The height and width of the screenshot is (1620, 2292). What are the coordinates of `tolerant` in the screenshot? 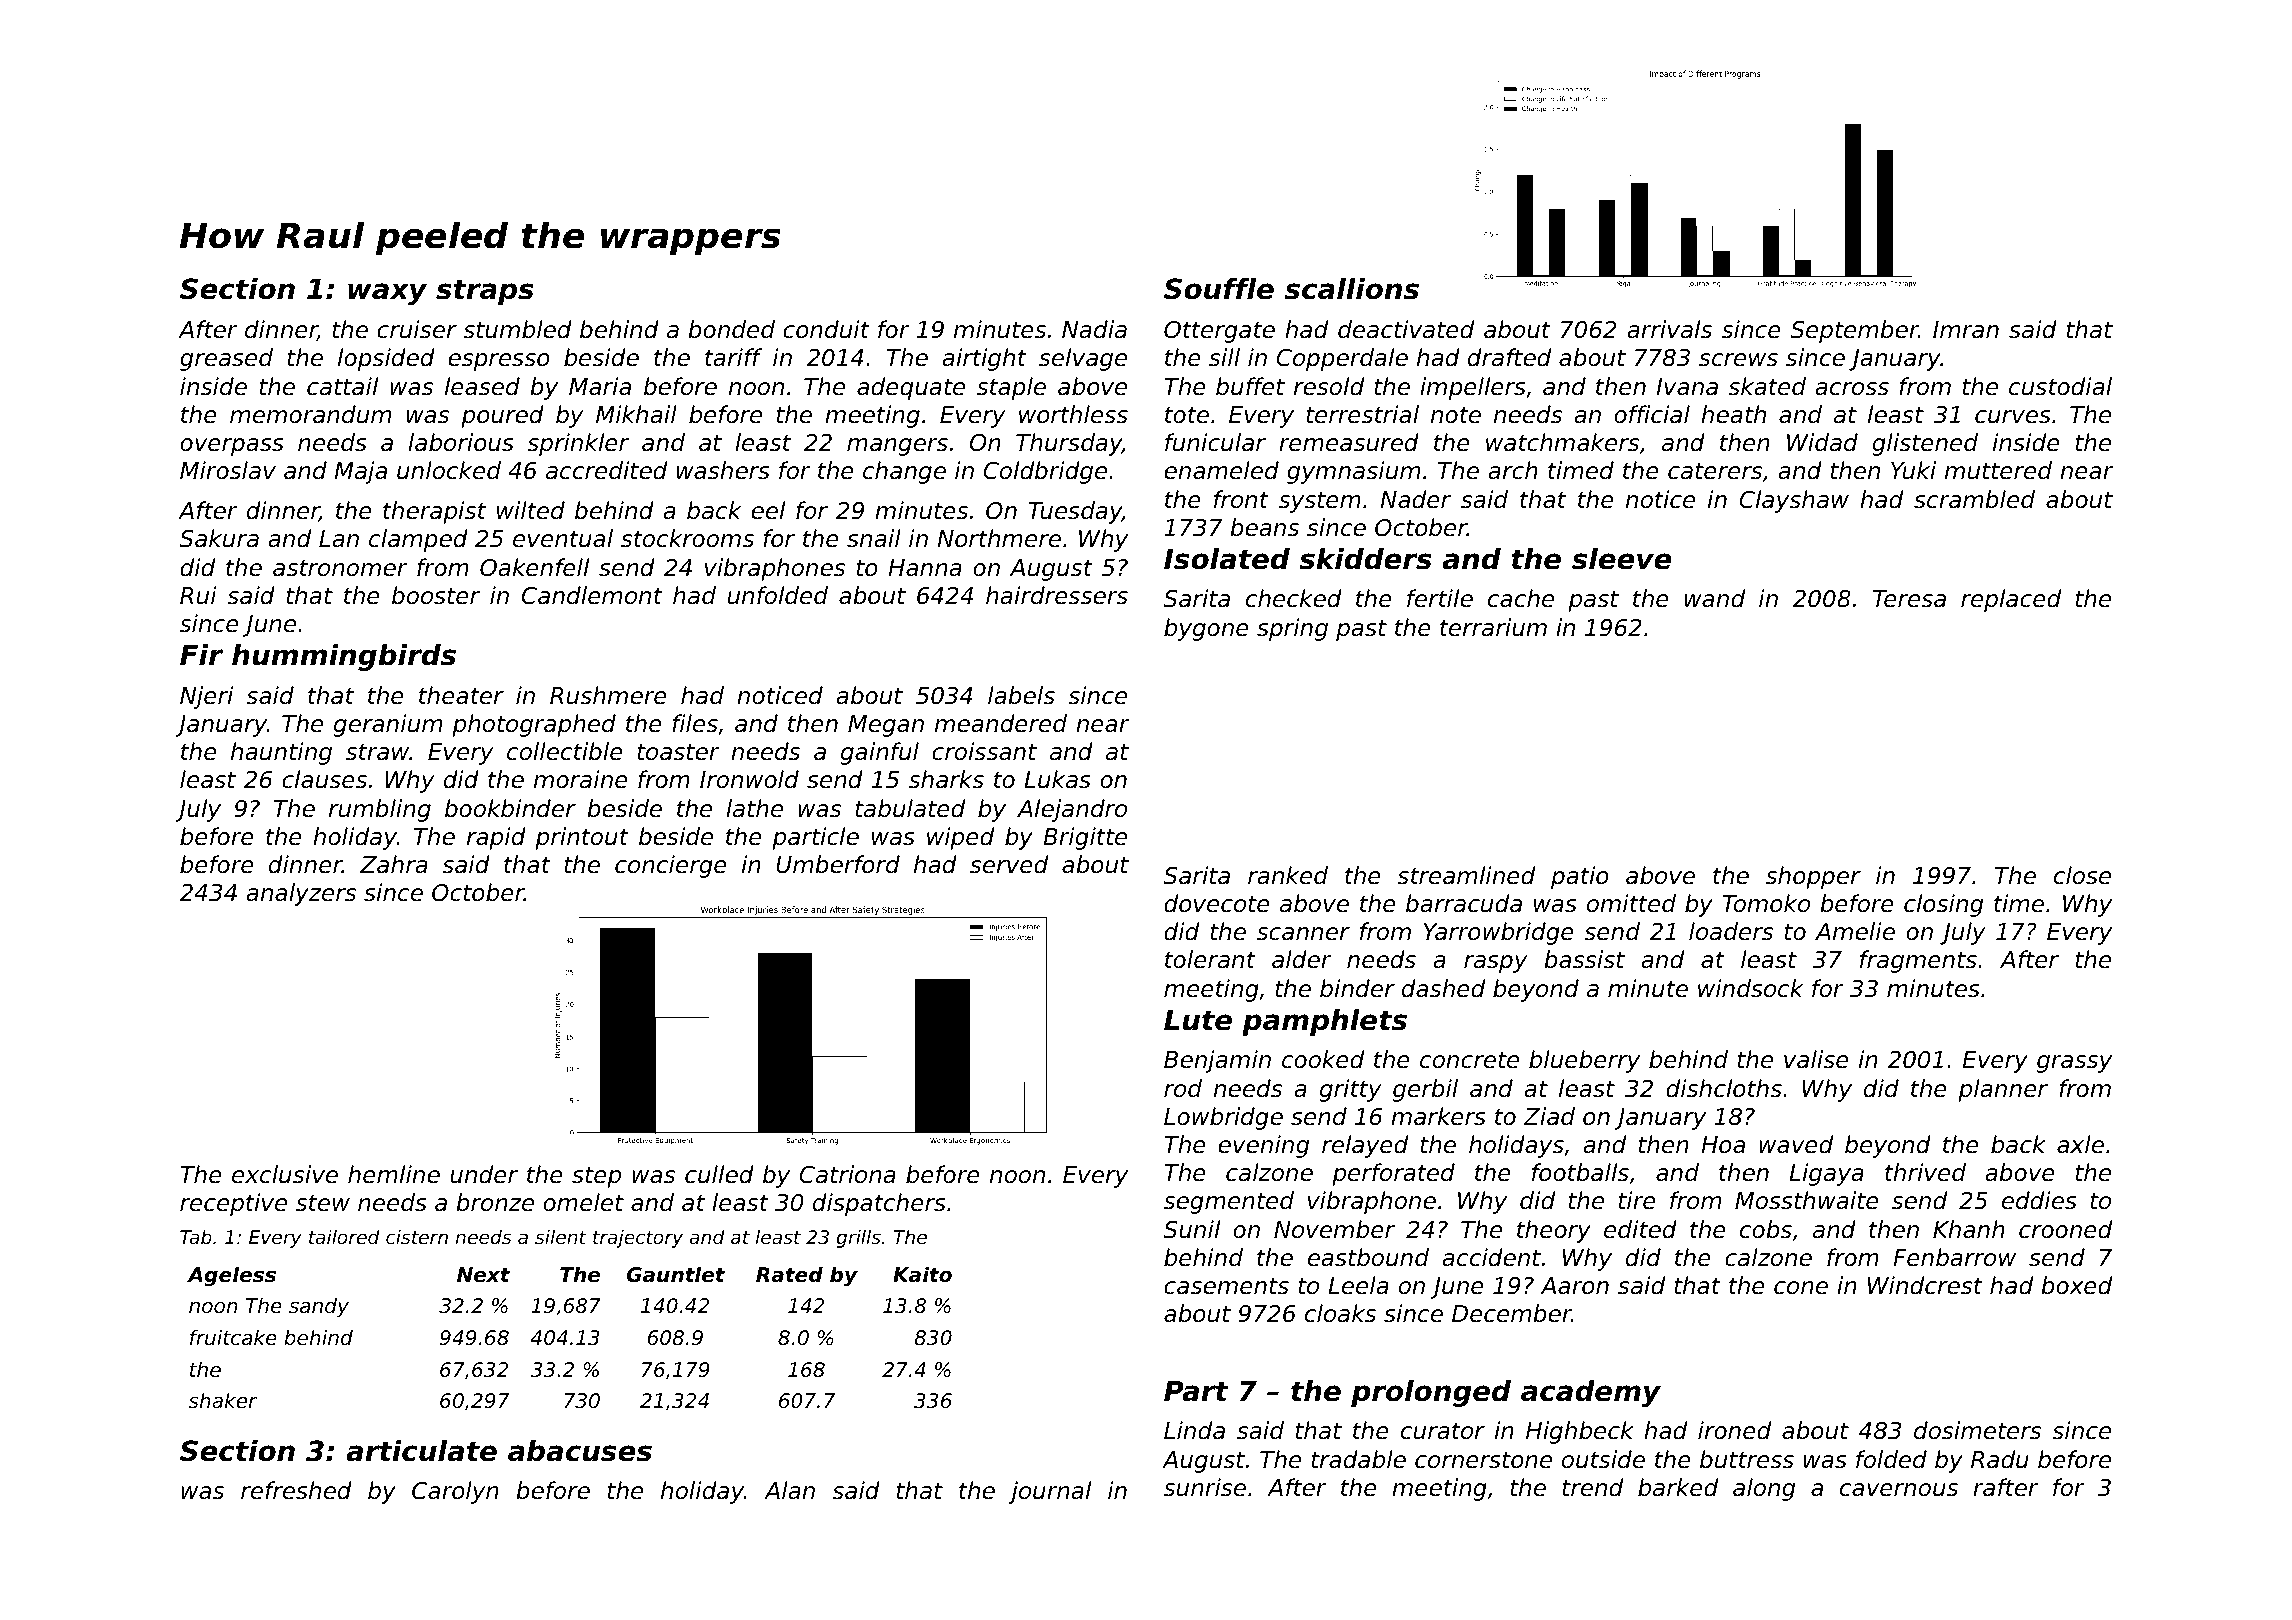 It's located at (1210, 959).
